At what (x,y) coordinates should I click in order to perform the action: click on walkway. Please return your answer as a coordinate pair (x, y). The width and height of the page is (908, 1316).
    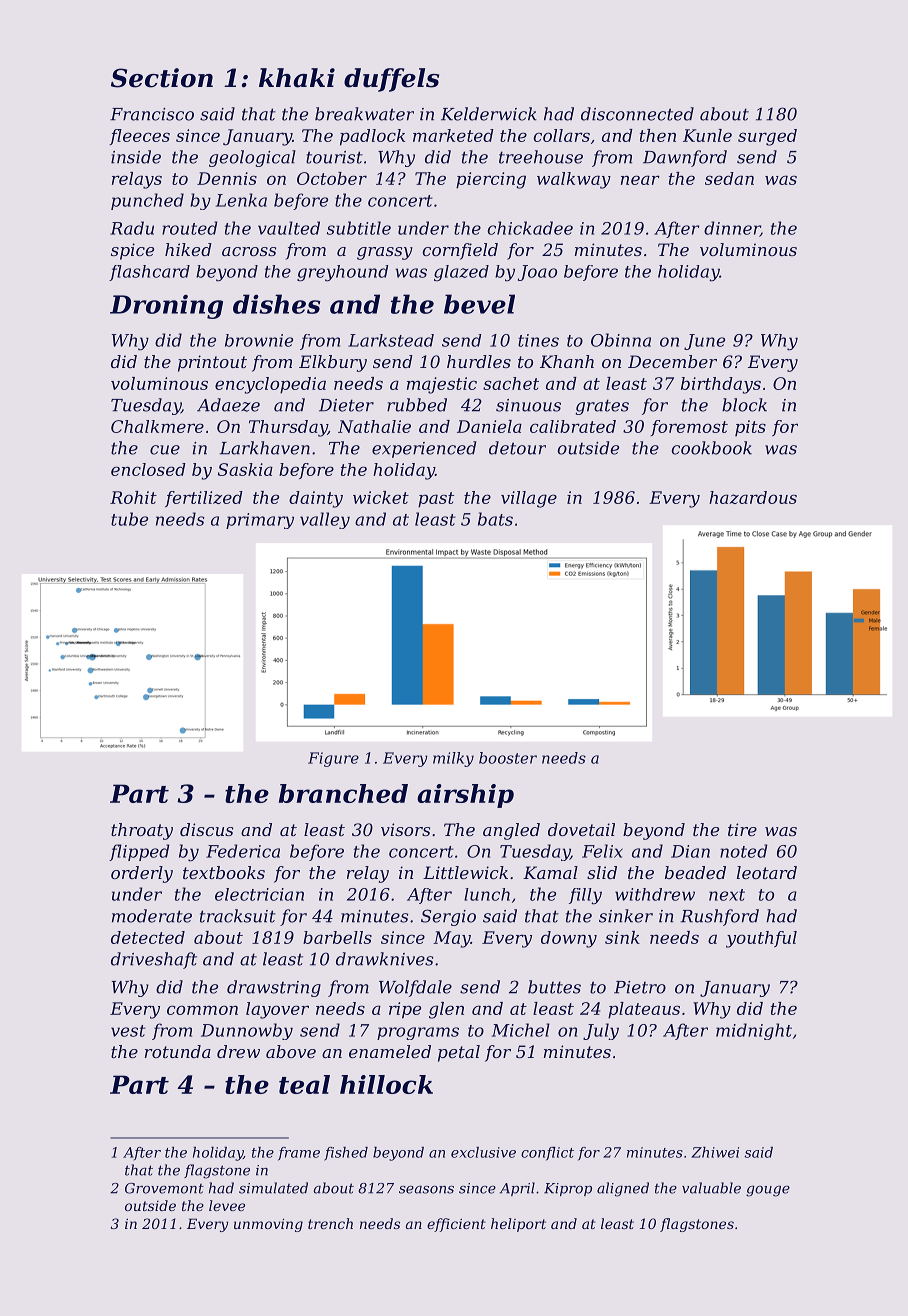
    Looking at the image, I should click on (574, 180).
